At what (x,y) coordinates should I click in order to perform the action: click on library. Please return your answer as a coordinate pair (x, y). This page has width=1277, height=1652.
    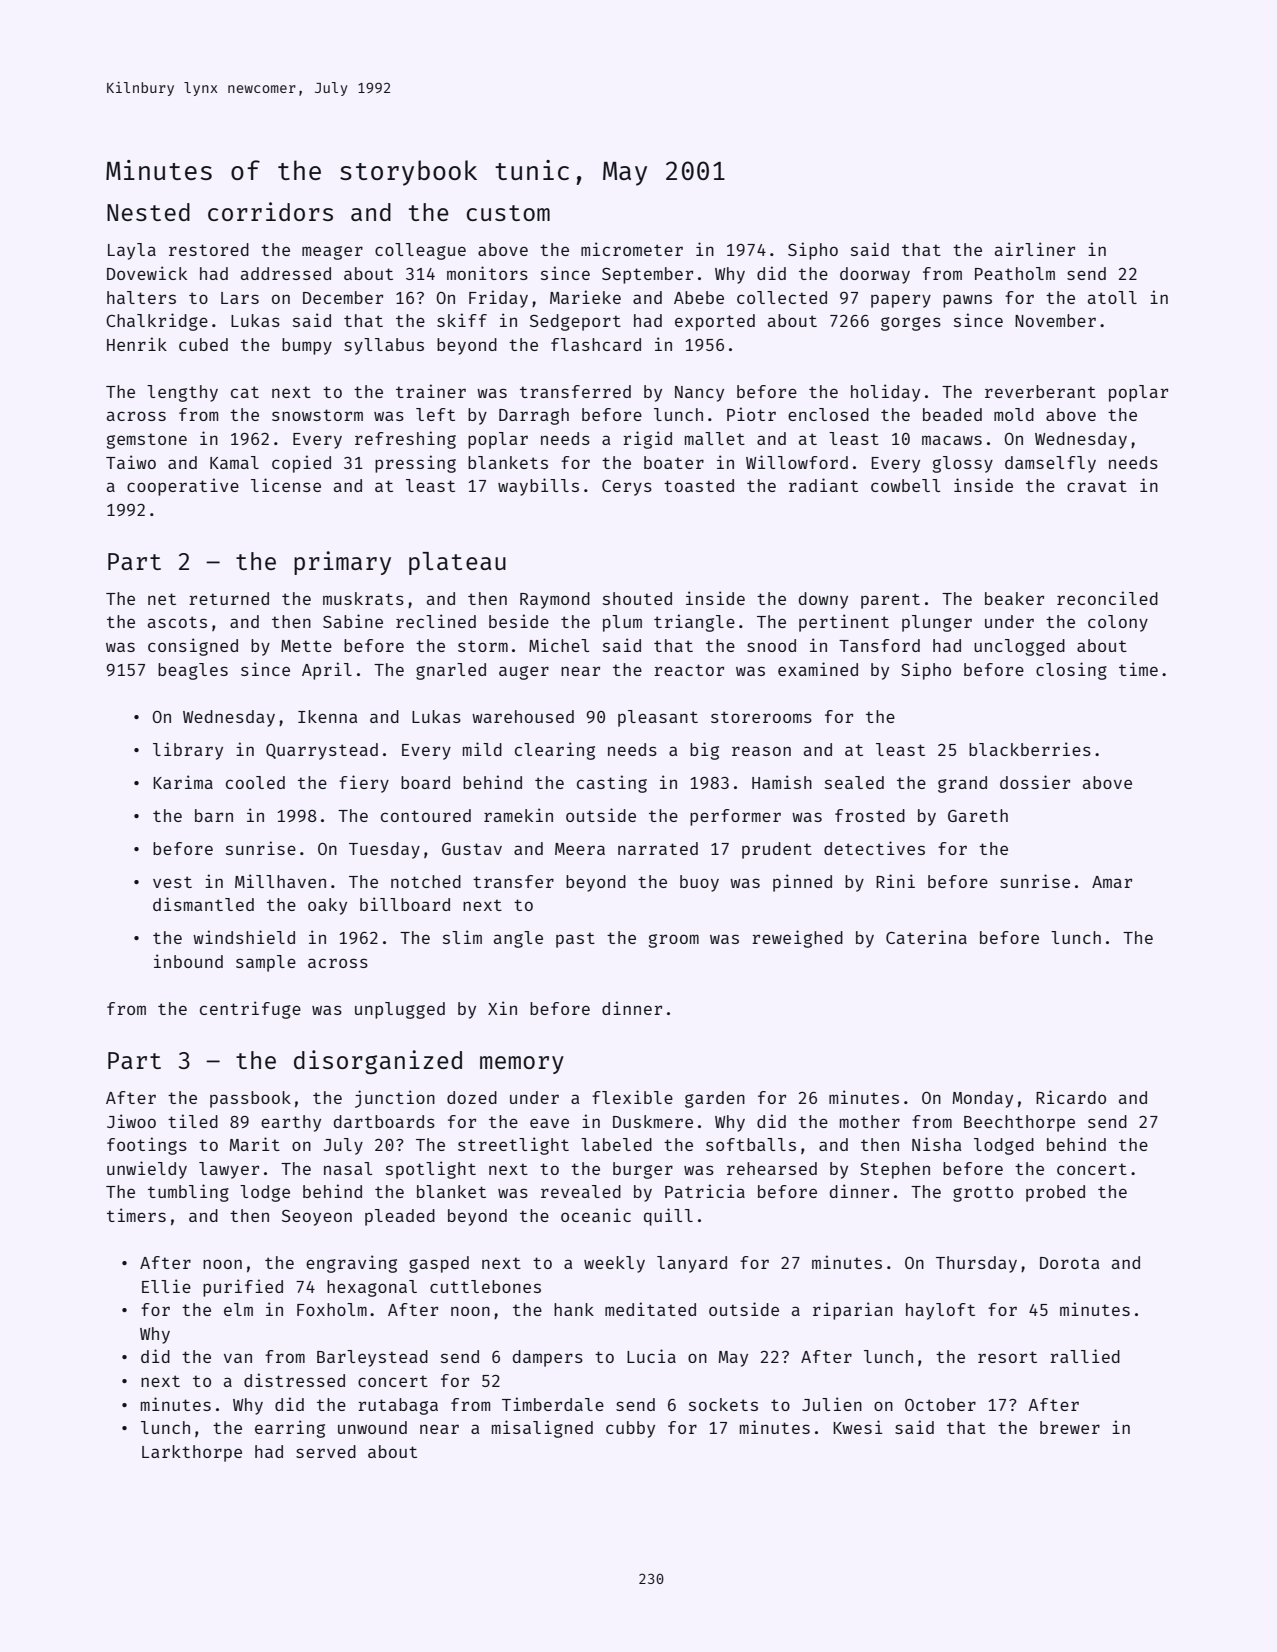
    Looking at the image, I should click on (188, 751).
